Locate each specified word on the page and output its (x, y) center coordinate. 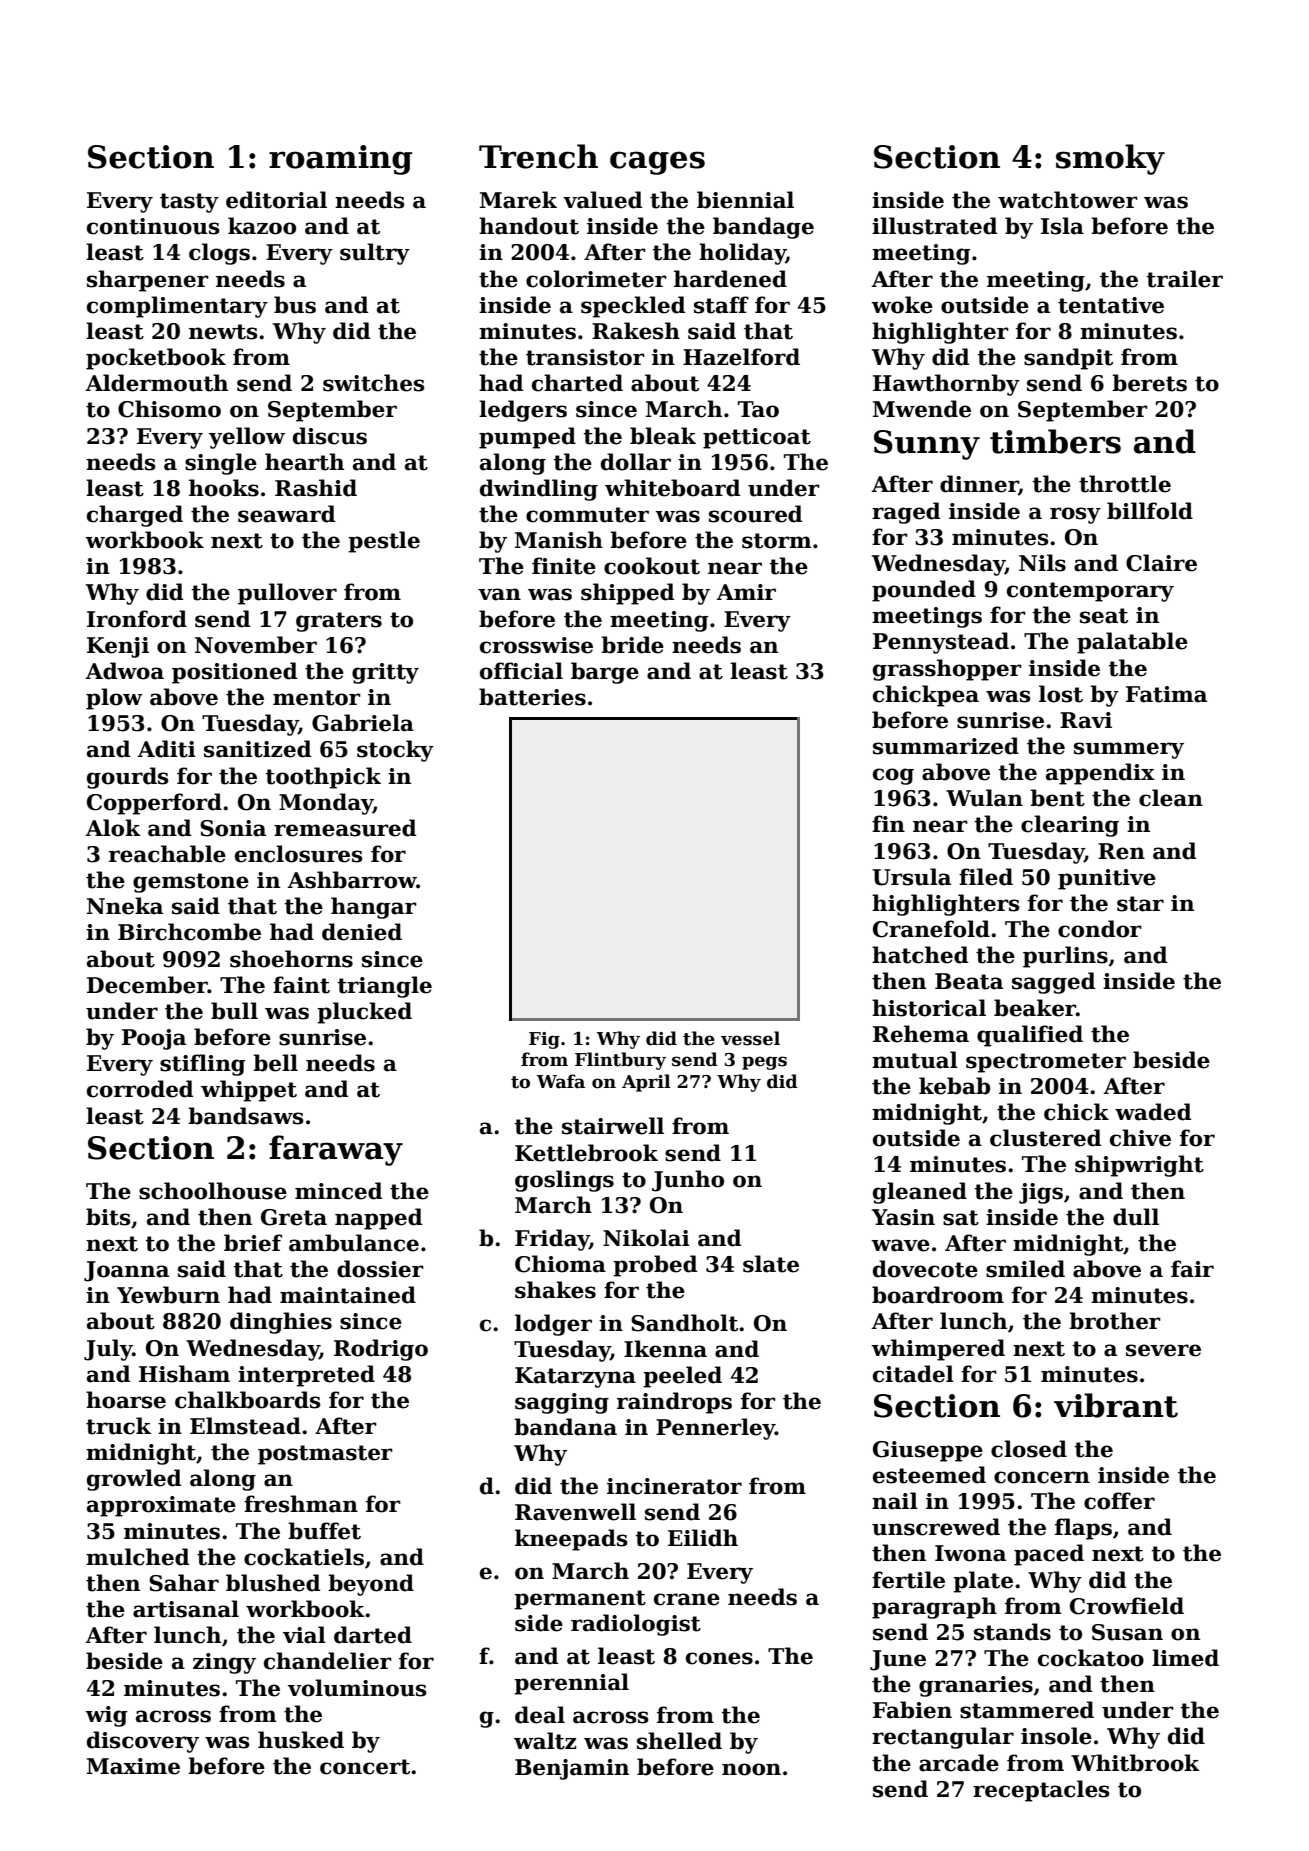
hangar (374, 908)
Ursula (912, 877)
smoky (1110, 159)
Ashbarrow (352, 880)
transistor (585, 357)
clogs (219, 254)
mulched (137, 1557)
